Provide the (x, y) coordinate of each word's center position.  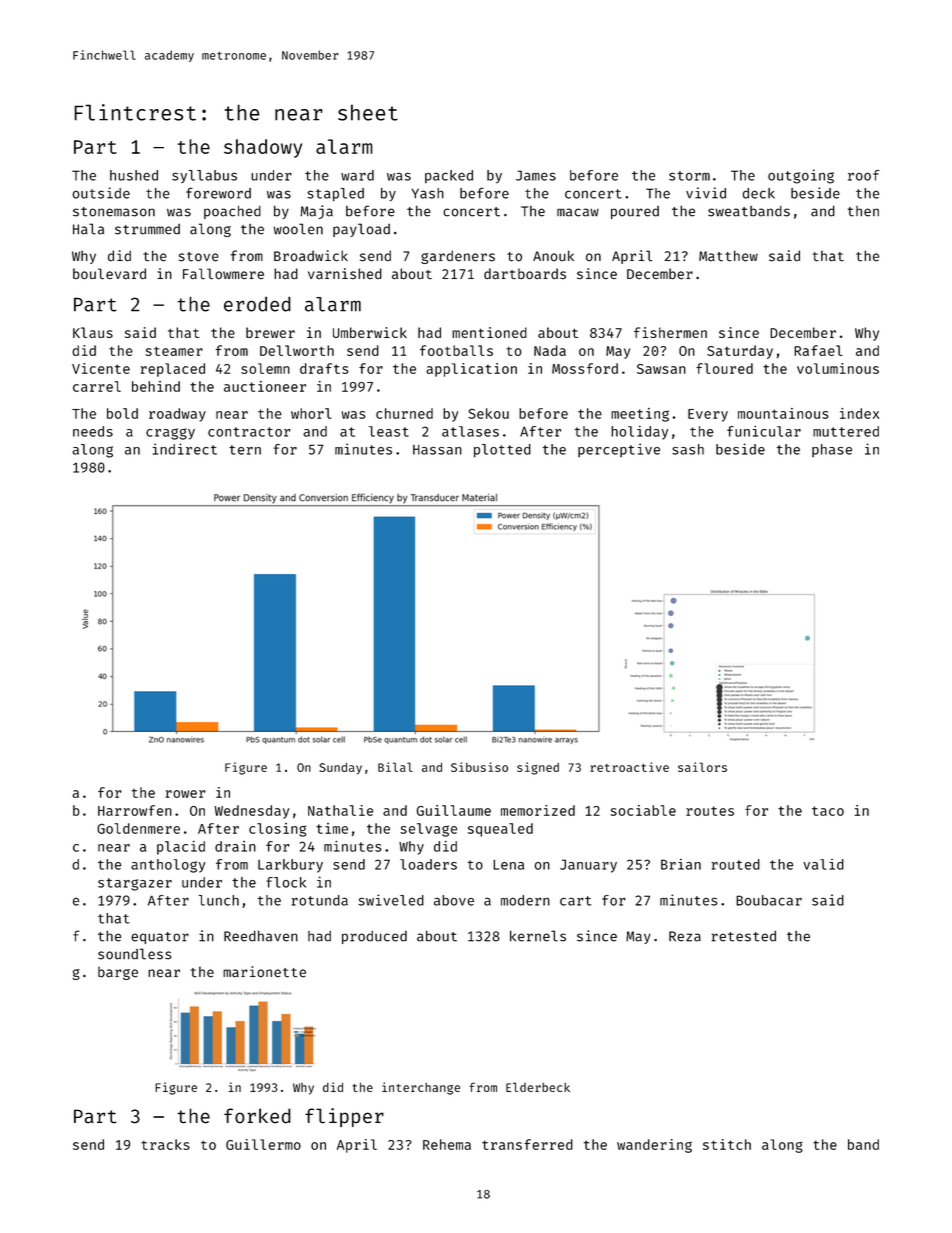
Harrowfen (135, 810)
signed (538, 768)
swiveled (391, 900)
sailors (702, 767)
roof (864, 175)
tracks (165, 1144)
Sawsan (661, 369)
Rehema (447, 1144)
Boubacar (769, 900)
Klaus (93, 332)
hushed (134, 175)
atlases (470, 431)
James (536, 175)
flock (286, 882)
